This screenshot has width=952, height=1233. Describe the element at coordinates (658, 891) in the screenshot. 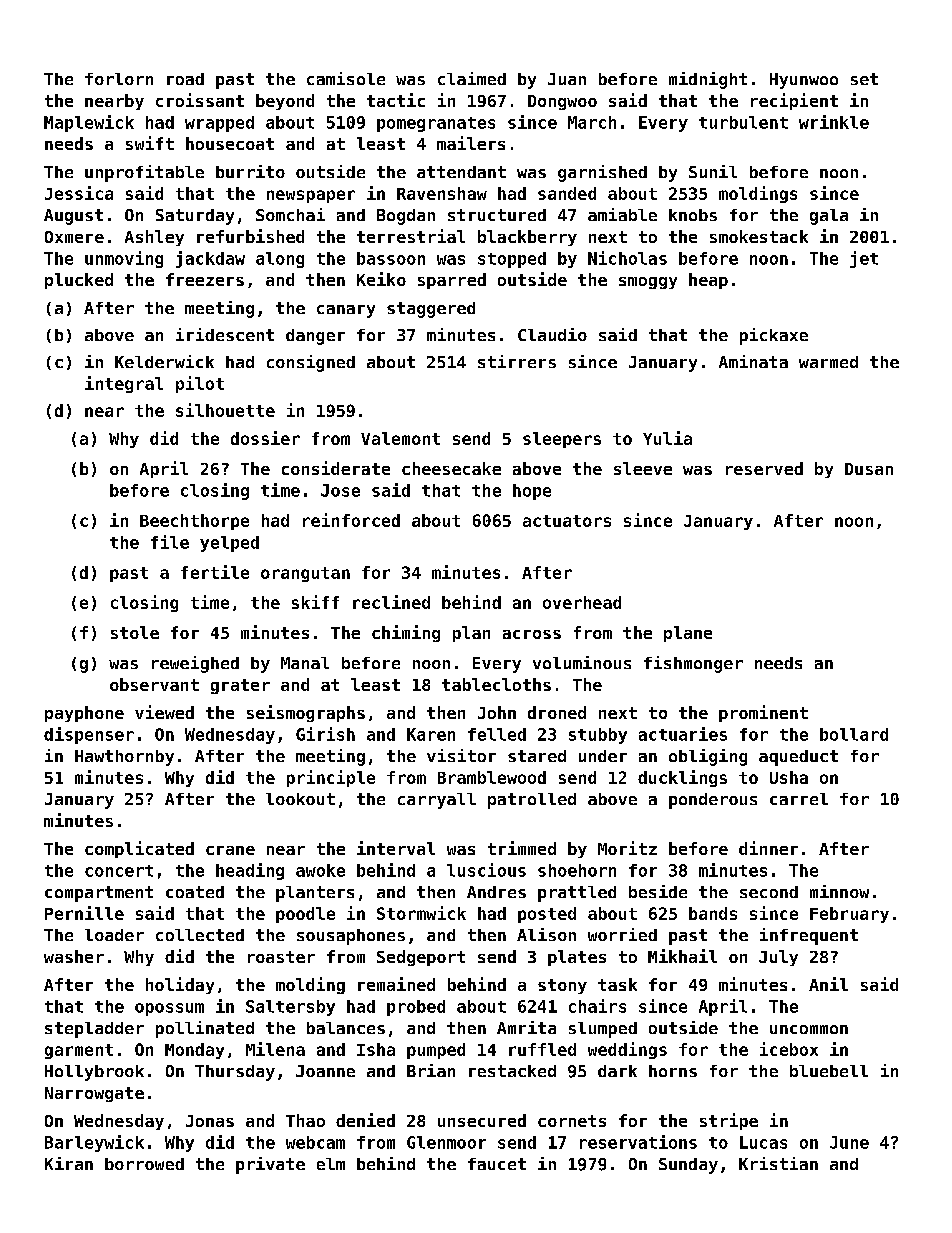

I see `beside` at that location.
